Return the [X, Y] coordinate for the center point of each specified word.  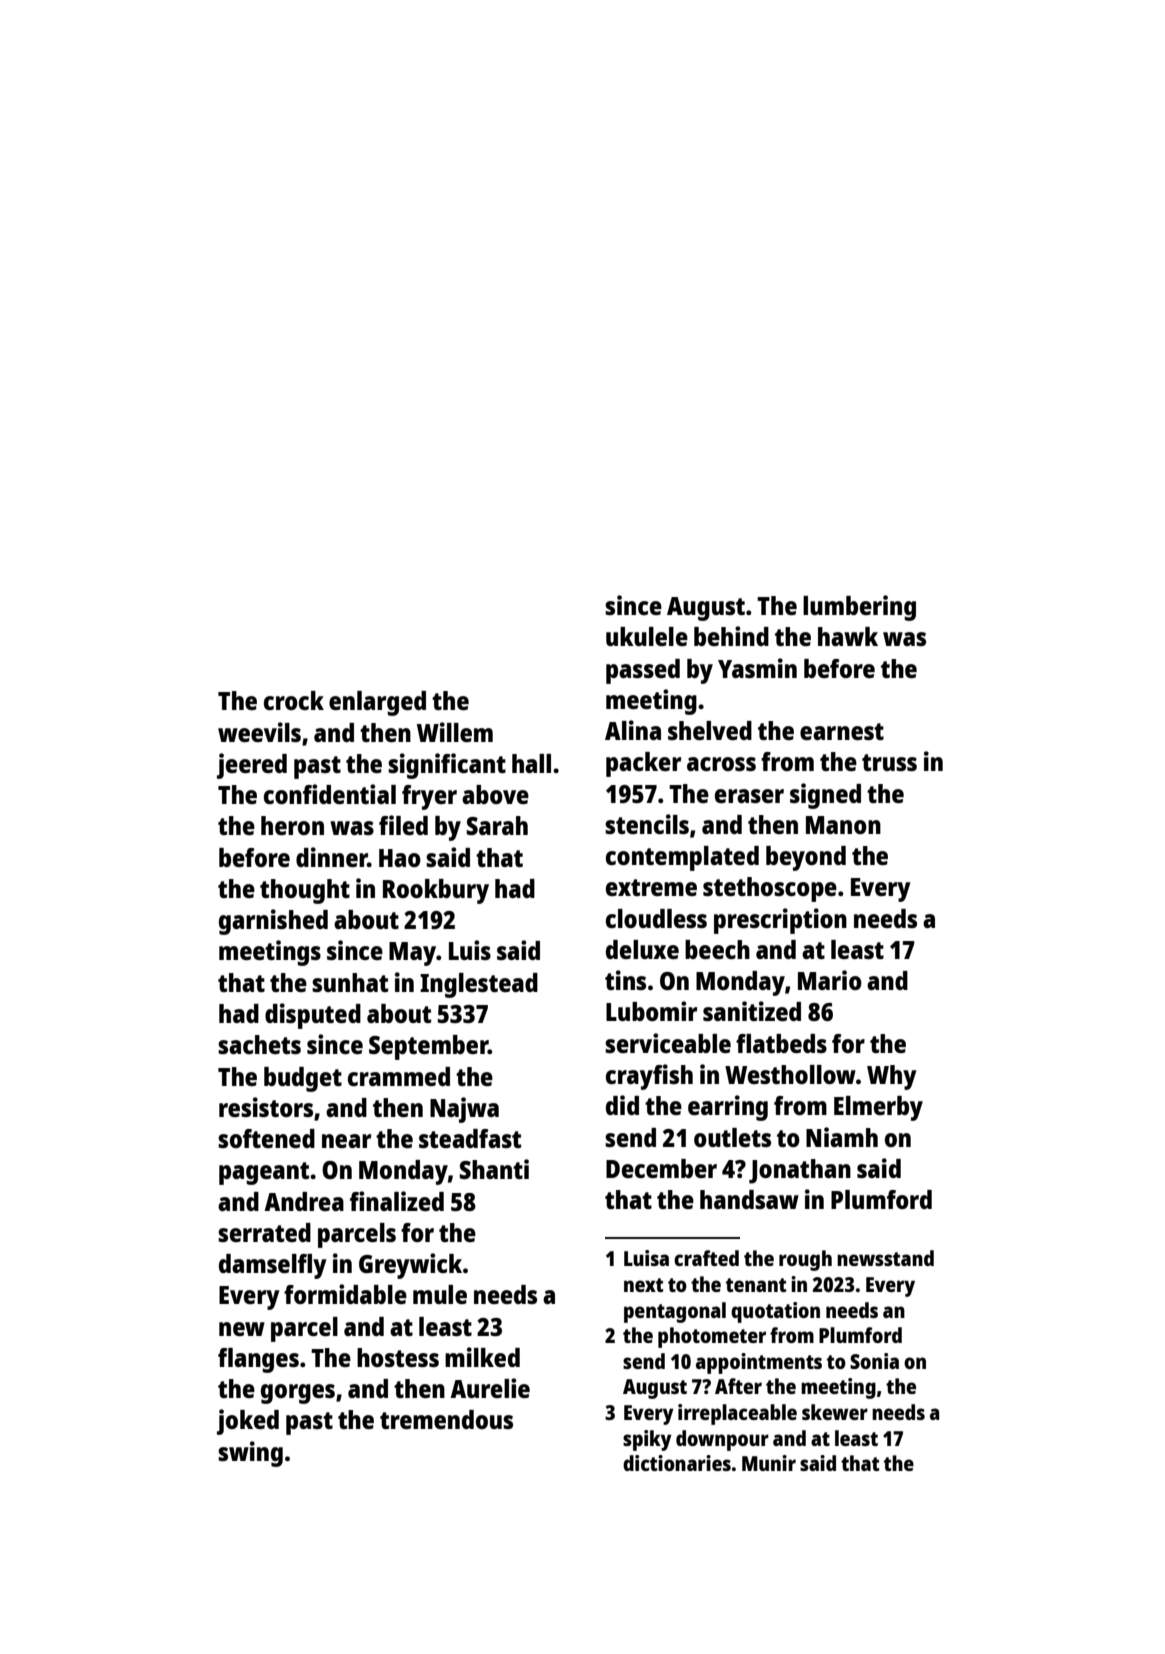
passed [643, 671]
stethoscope [770, 889]
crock [294, 700]
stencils [647, 824]
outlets [732, 1137]
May [412, 954]
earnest [842, 731]
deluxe [642, 949]
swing [250, 1454]
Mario [830, 980]
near [346, 1141]
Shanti [494, 1169]
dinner [332, 857]
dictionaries [677, 1463]
